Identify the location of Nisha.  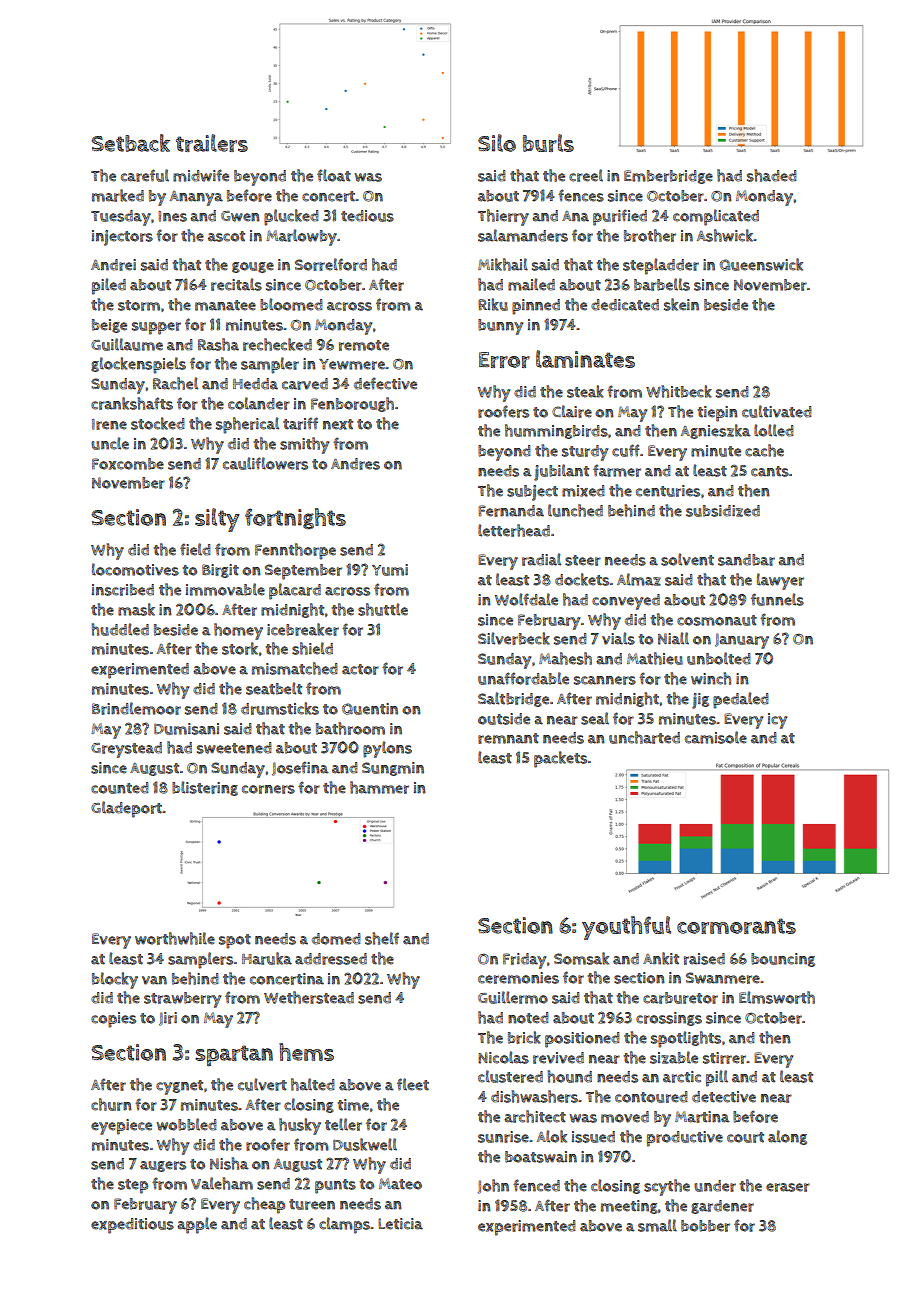
(229, 1163).
